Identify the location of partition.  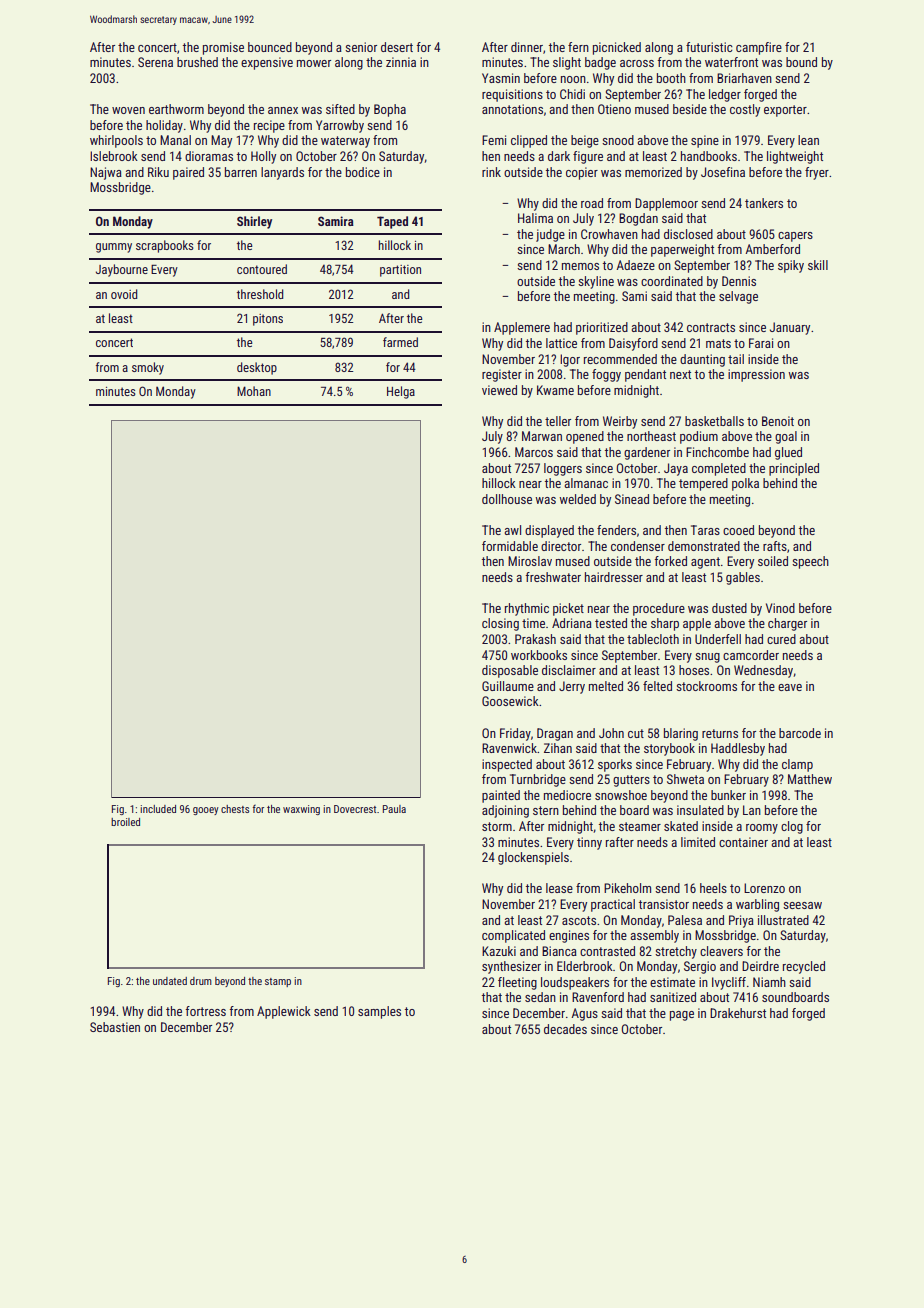
(400, 271).
